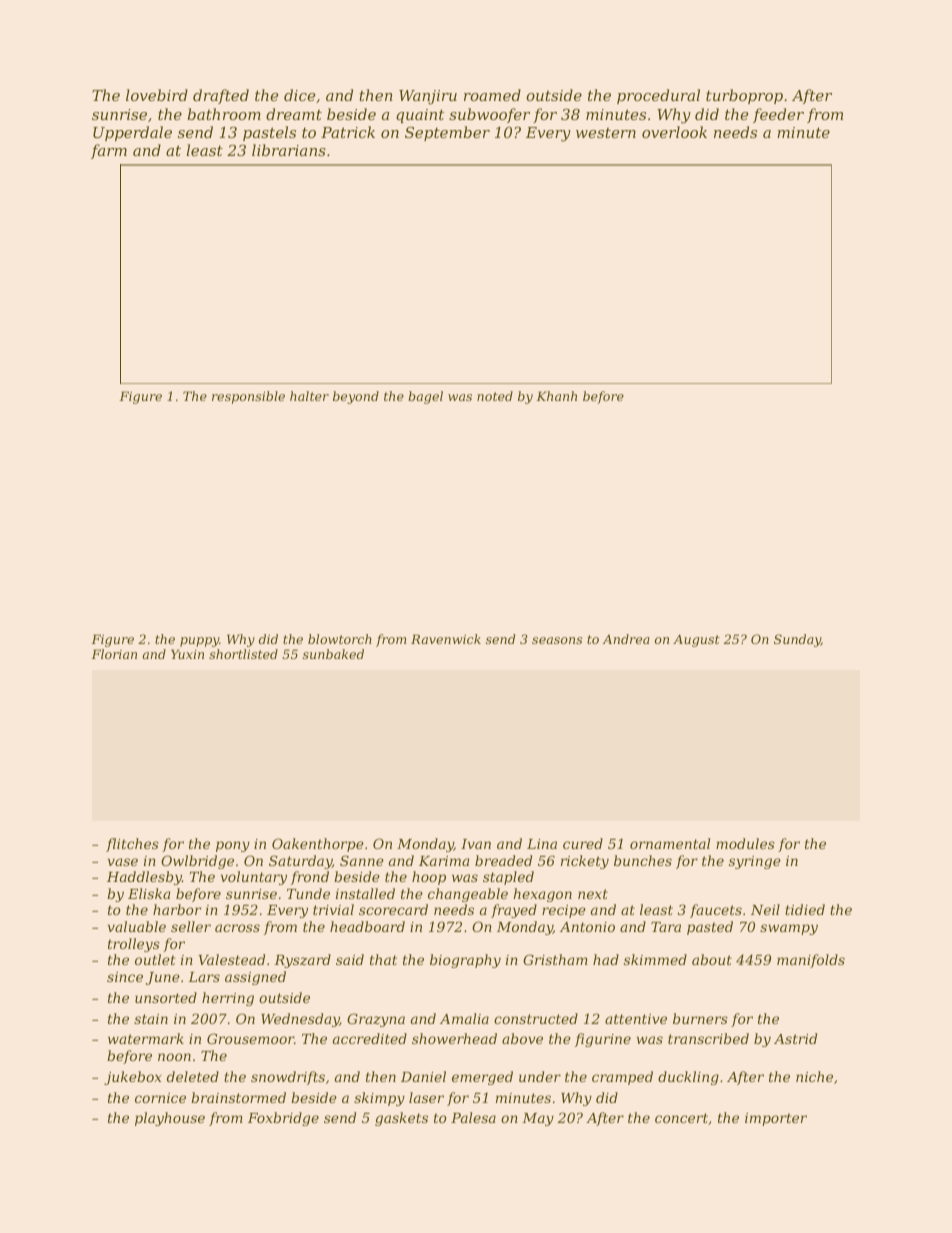  What do you see at coordinates (446, 639) in the document?
I see `Ravenwick` at bounding box center [446, 639].
